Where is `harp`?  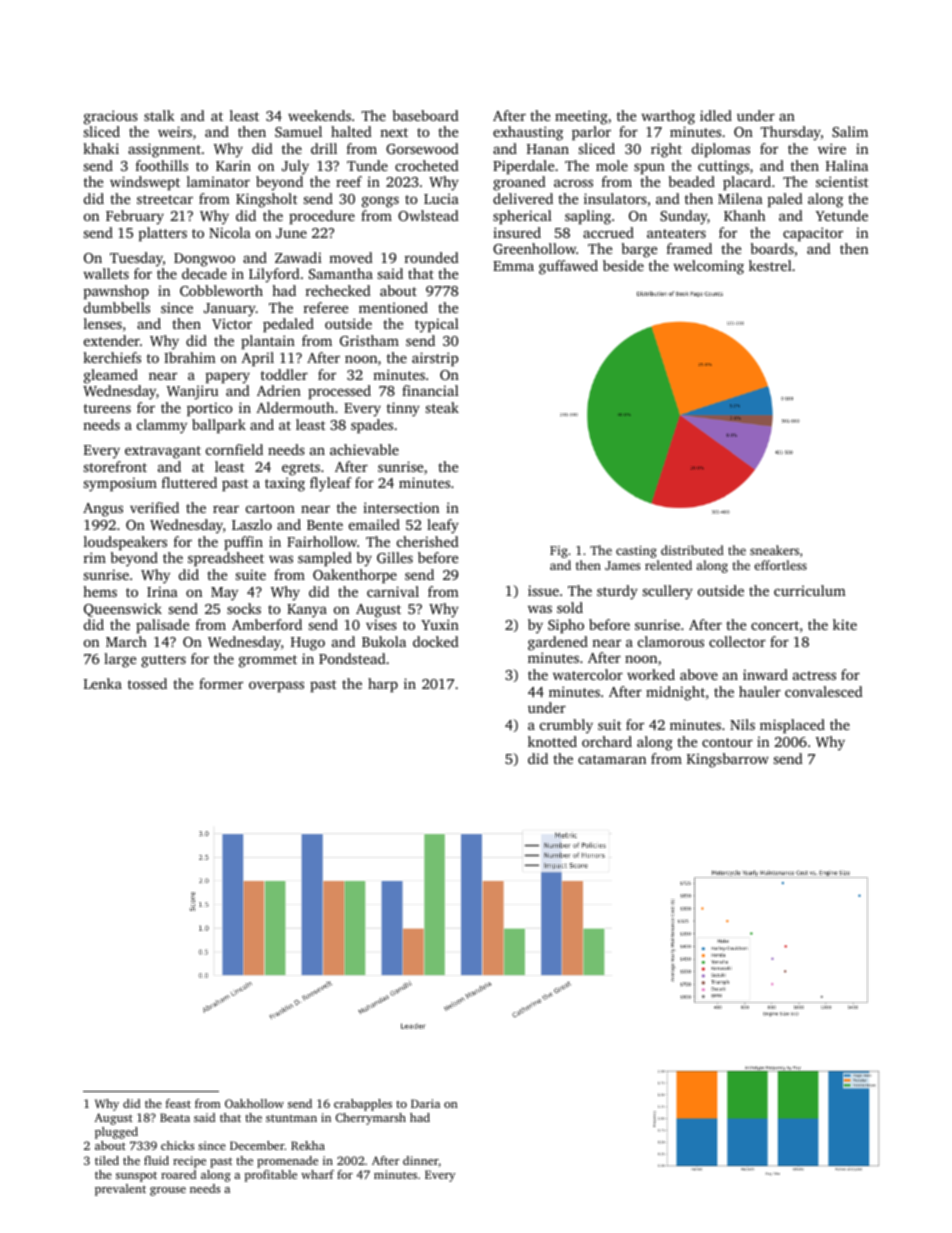
harp is located at coordinates (383, 685).
